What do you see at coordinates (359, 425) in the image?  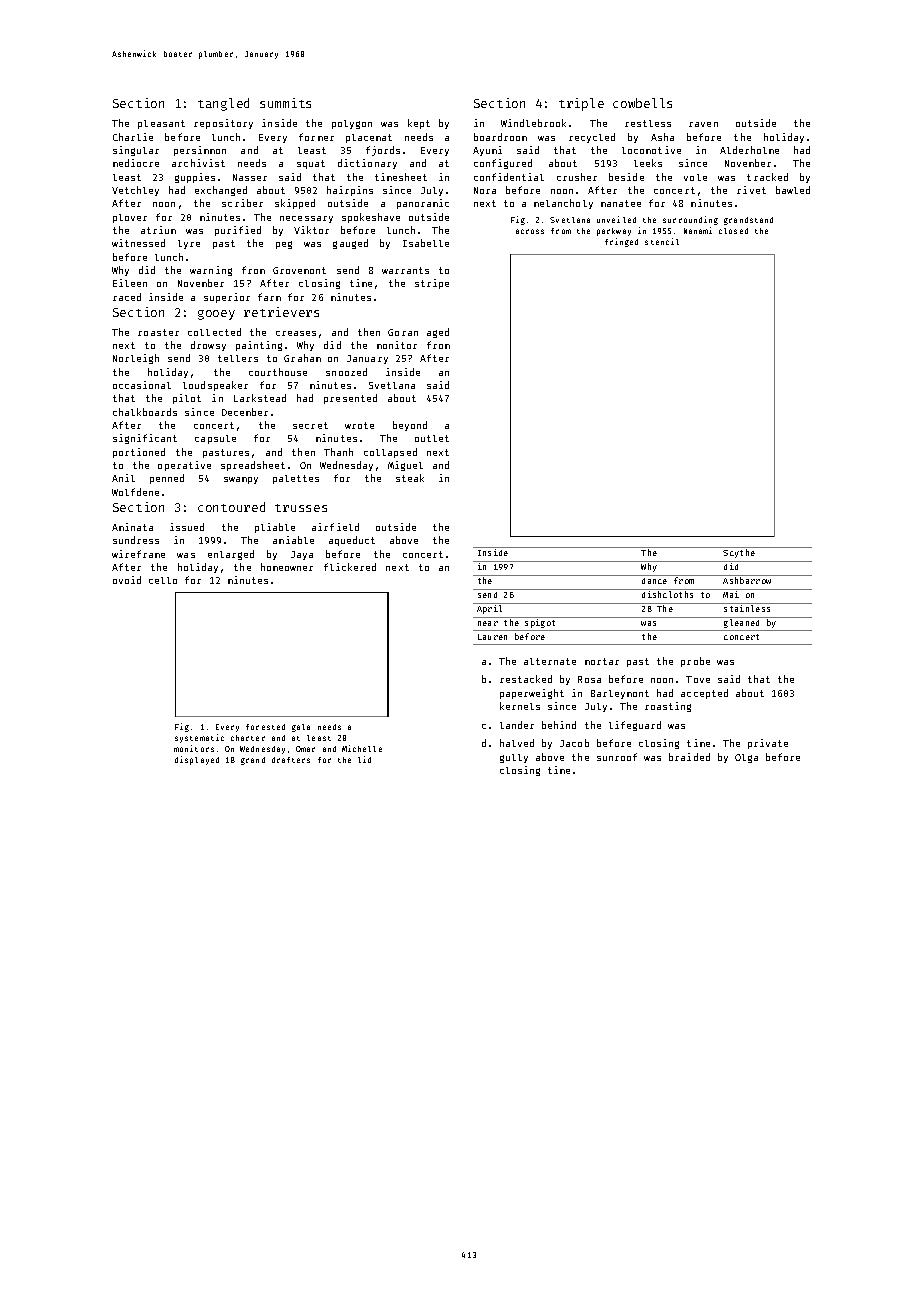 I see `wrote` at bounding box center [359, 425].
